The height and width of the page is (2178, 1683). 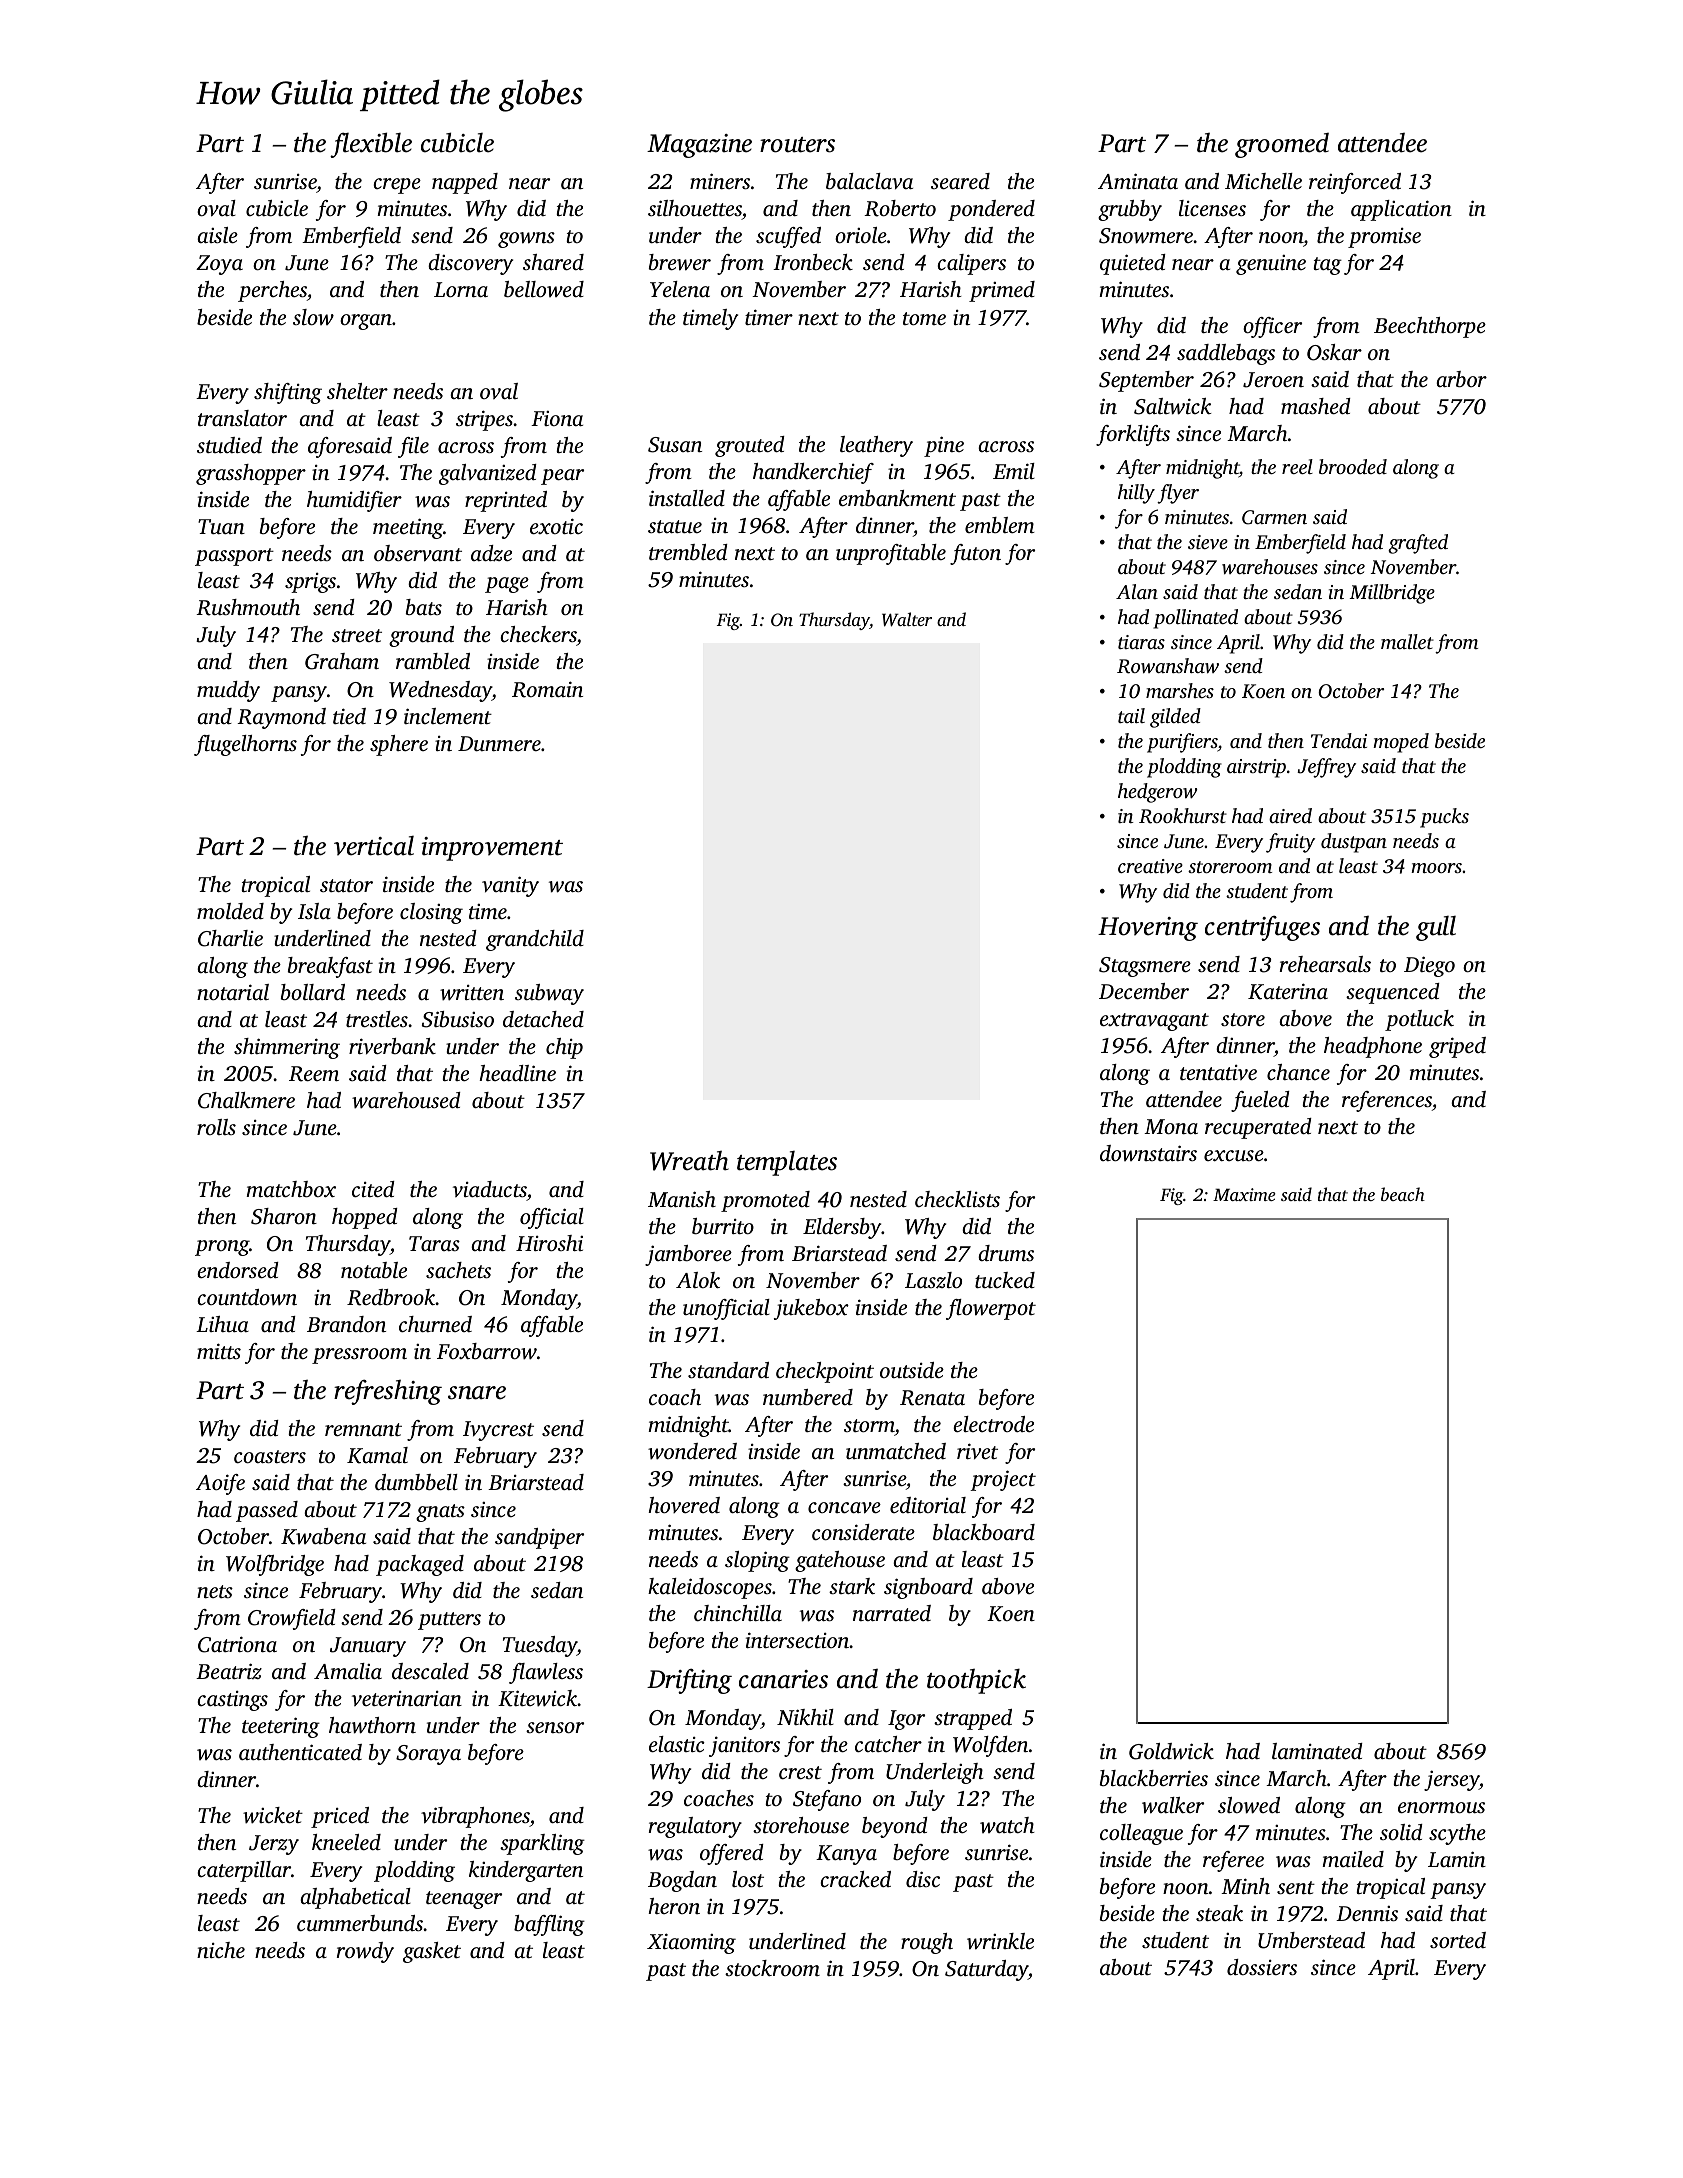 I want to click on niche, so click(x=221, y=1950).
